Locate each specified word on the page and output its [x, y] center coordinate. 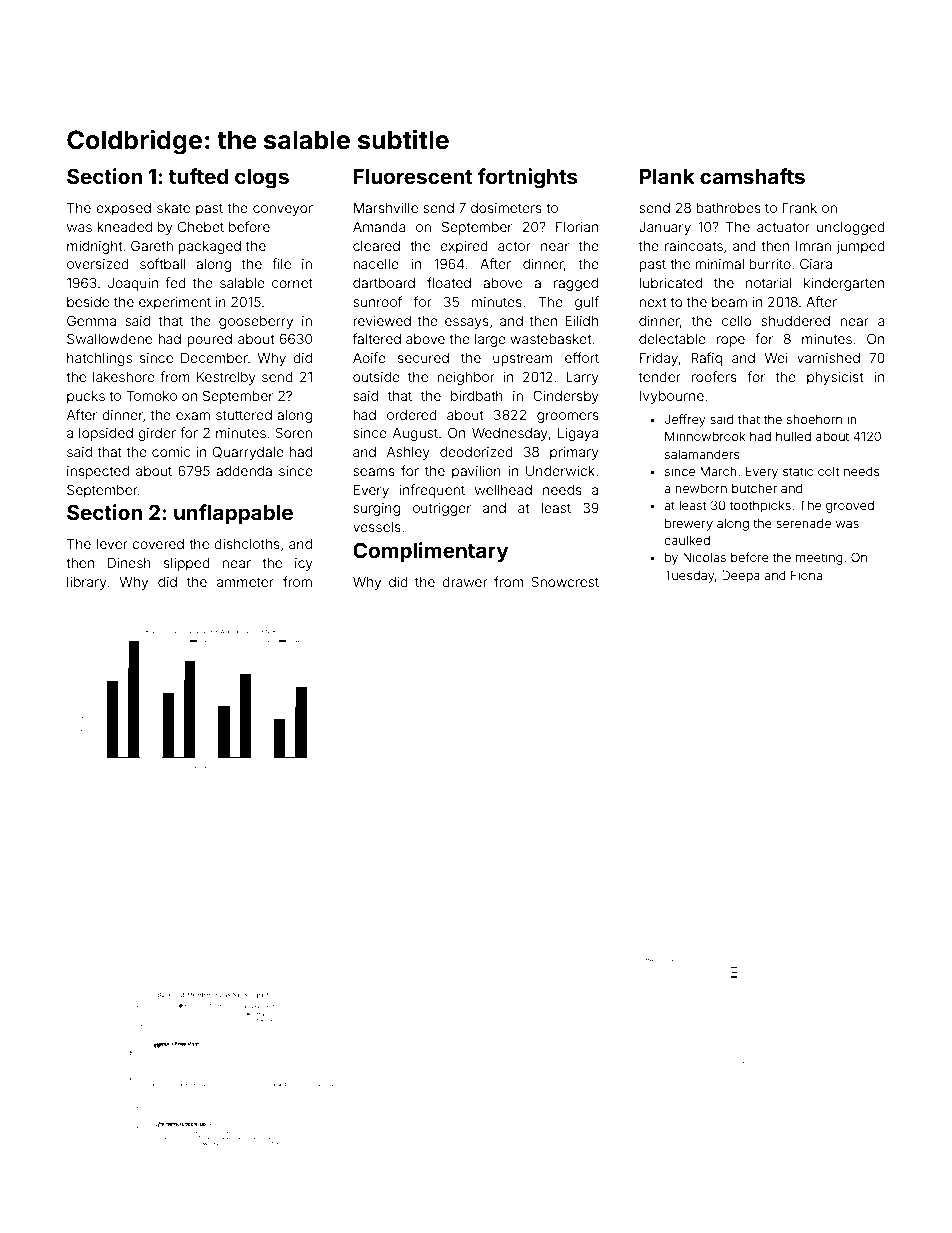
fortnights [527, 178]
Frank [799, 208]
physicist [835, 378]
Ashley [408, 453]
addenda [244, 471]
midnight [94, 247]
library [87, 583]
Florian [577, 227]
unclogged [851, 228]
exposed [123, 209]
